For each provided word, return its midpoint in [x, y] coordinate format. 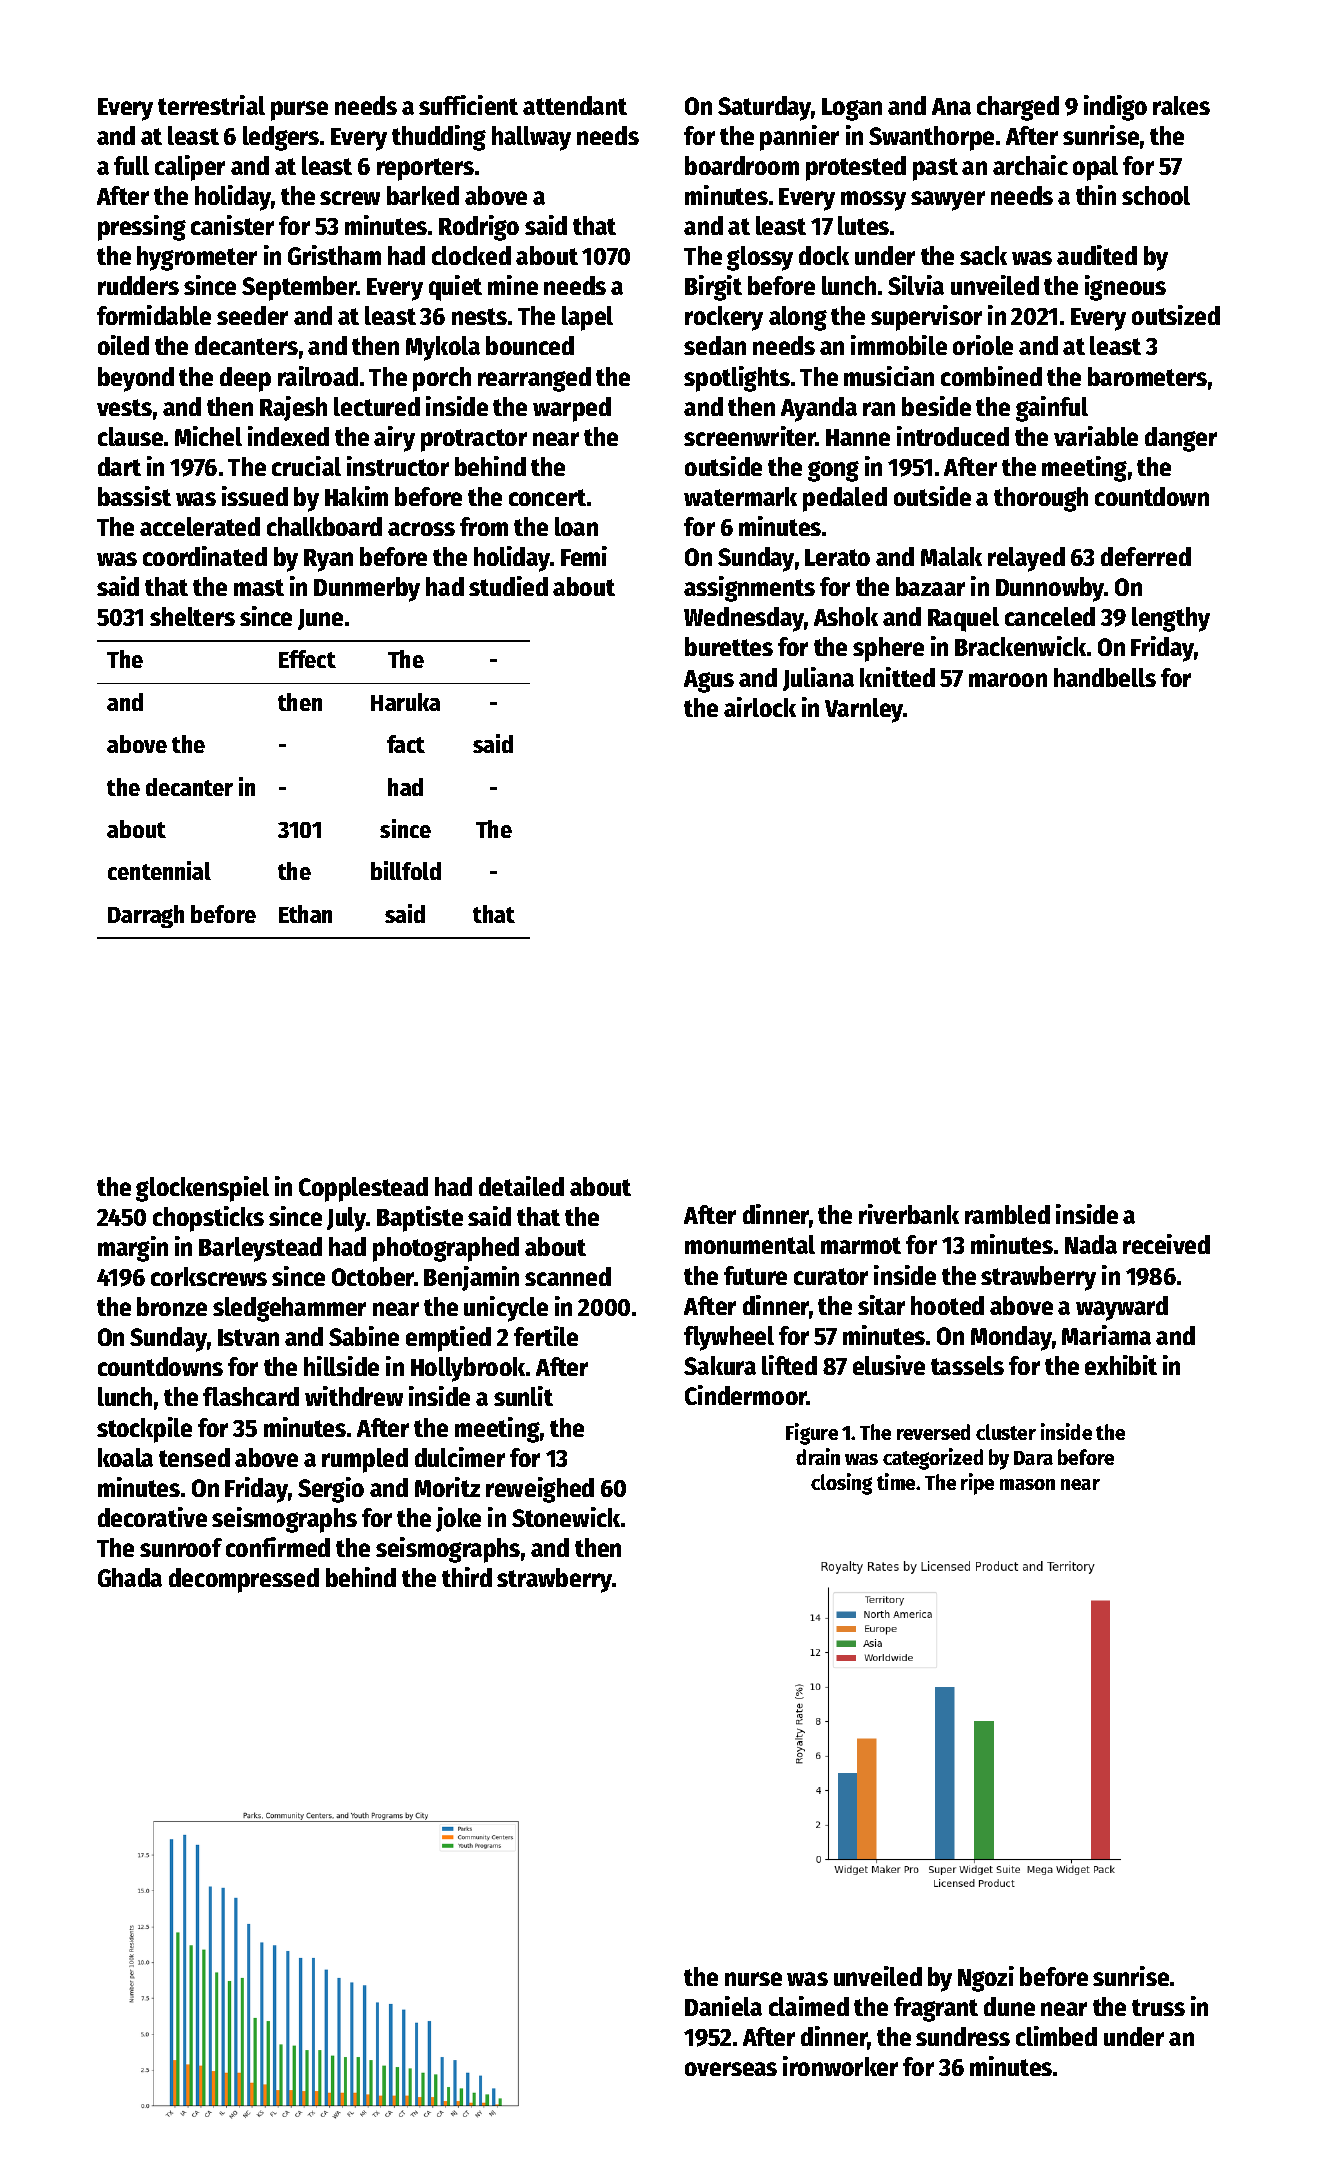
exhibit [1121, 1365]
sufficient [468, 105]
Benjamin [471, 1278]
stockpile [144, 1430]
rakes [1181, 105]
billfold [406, 870]
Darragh [146, 916]
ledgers [281, 138]
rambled [1007, 1214]
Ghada [130, 1577]
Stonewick [566, 1517]
